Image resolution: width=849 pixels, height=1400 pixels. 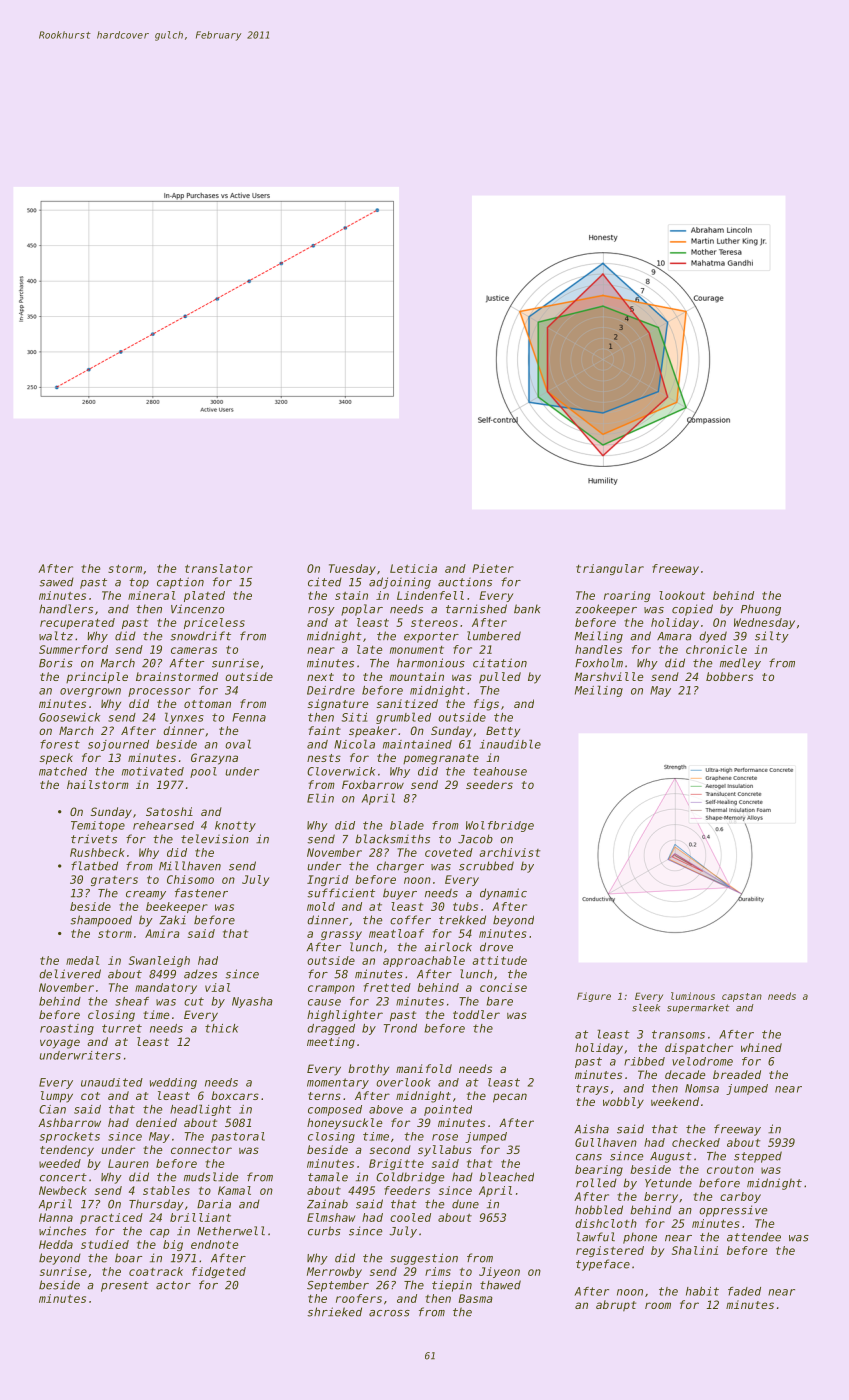 I want to click on Pieter, so click(x=493, y=568).
